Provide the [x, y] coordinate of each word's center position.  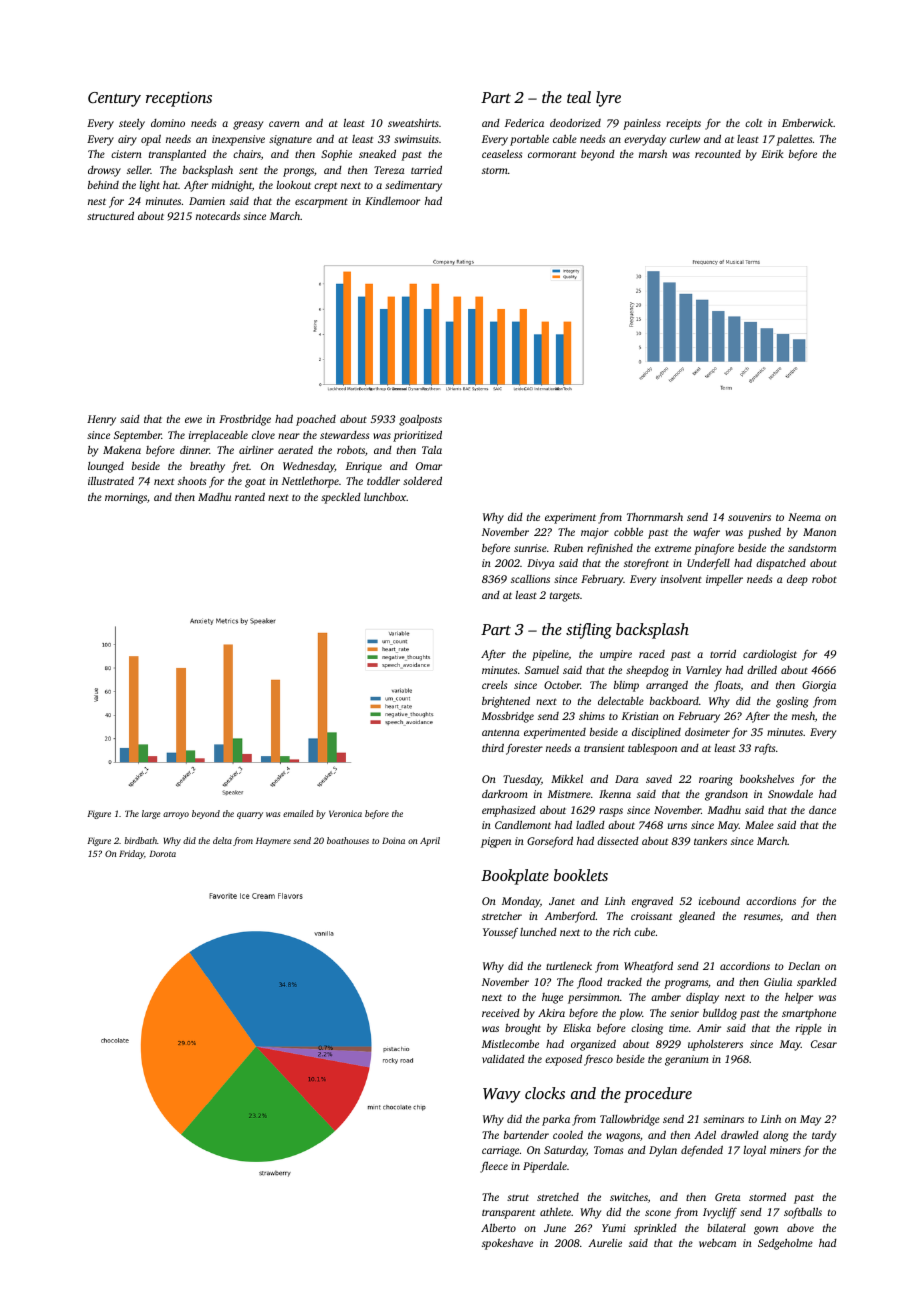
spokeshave [507, 1244]
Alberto [498, 1227]
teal [579, 97]
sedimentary [413, 186]
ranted [250, 496]
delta [222, 840]
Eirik [772, 154]
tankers [710, 841]
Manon [819, 532]
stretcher [502, 916]
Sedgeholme [785, 1244]
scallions [530, 579]
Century [114, 99]
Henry [101, 420]
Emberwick [807, 123]
